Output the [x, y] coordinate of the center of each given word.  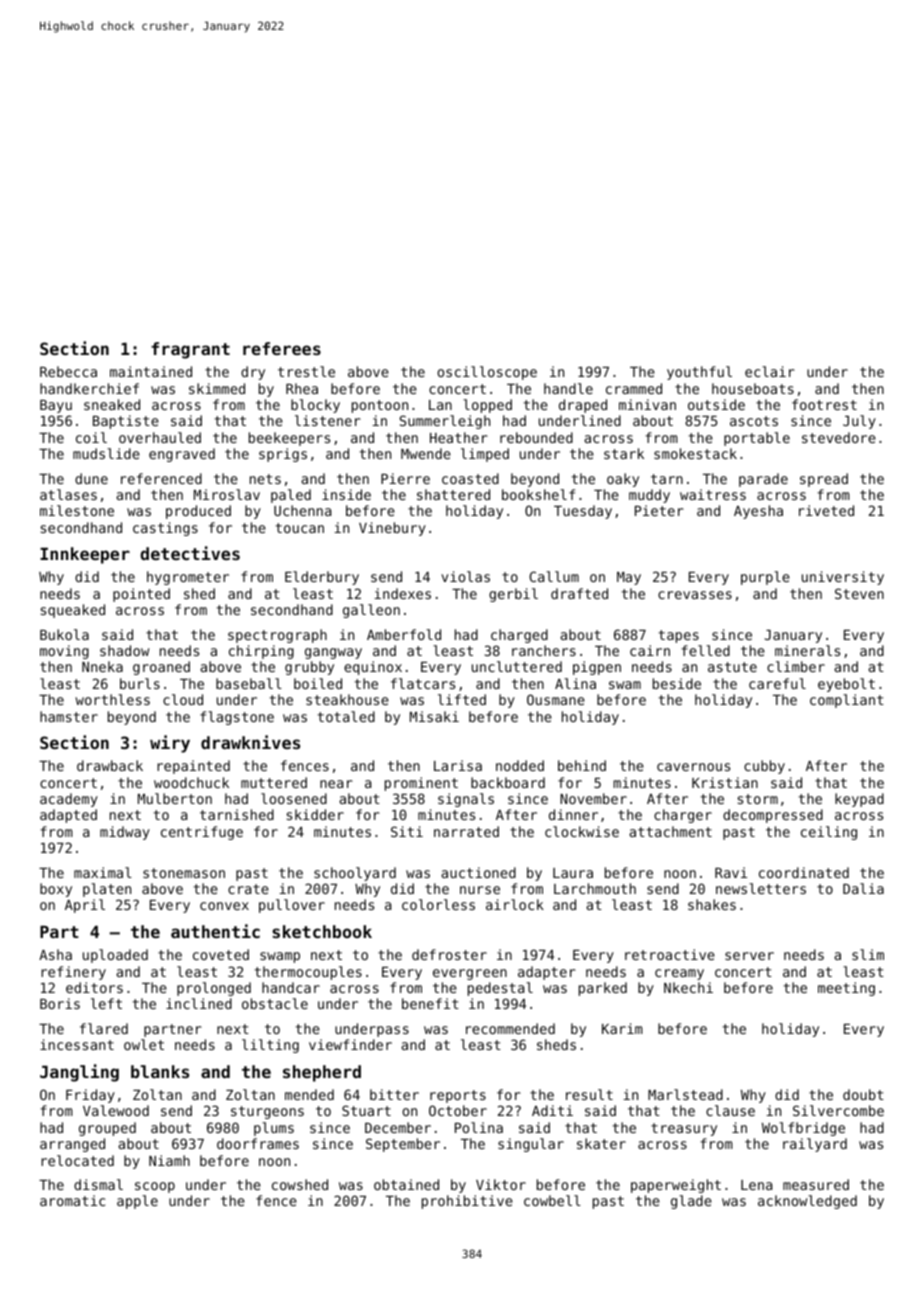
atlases [68, 494]
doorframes [258, 1143]
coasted [470, 478]
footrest [824, 404]
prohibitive [467, 1202]
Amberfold [404, 634]
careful [777, 683]
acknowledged [807, 1202]
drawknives [250, 742]
